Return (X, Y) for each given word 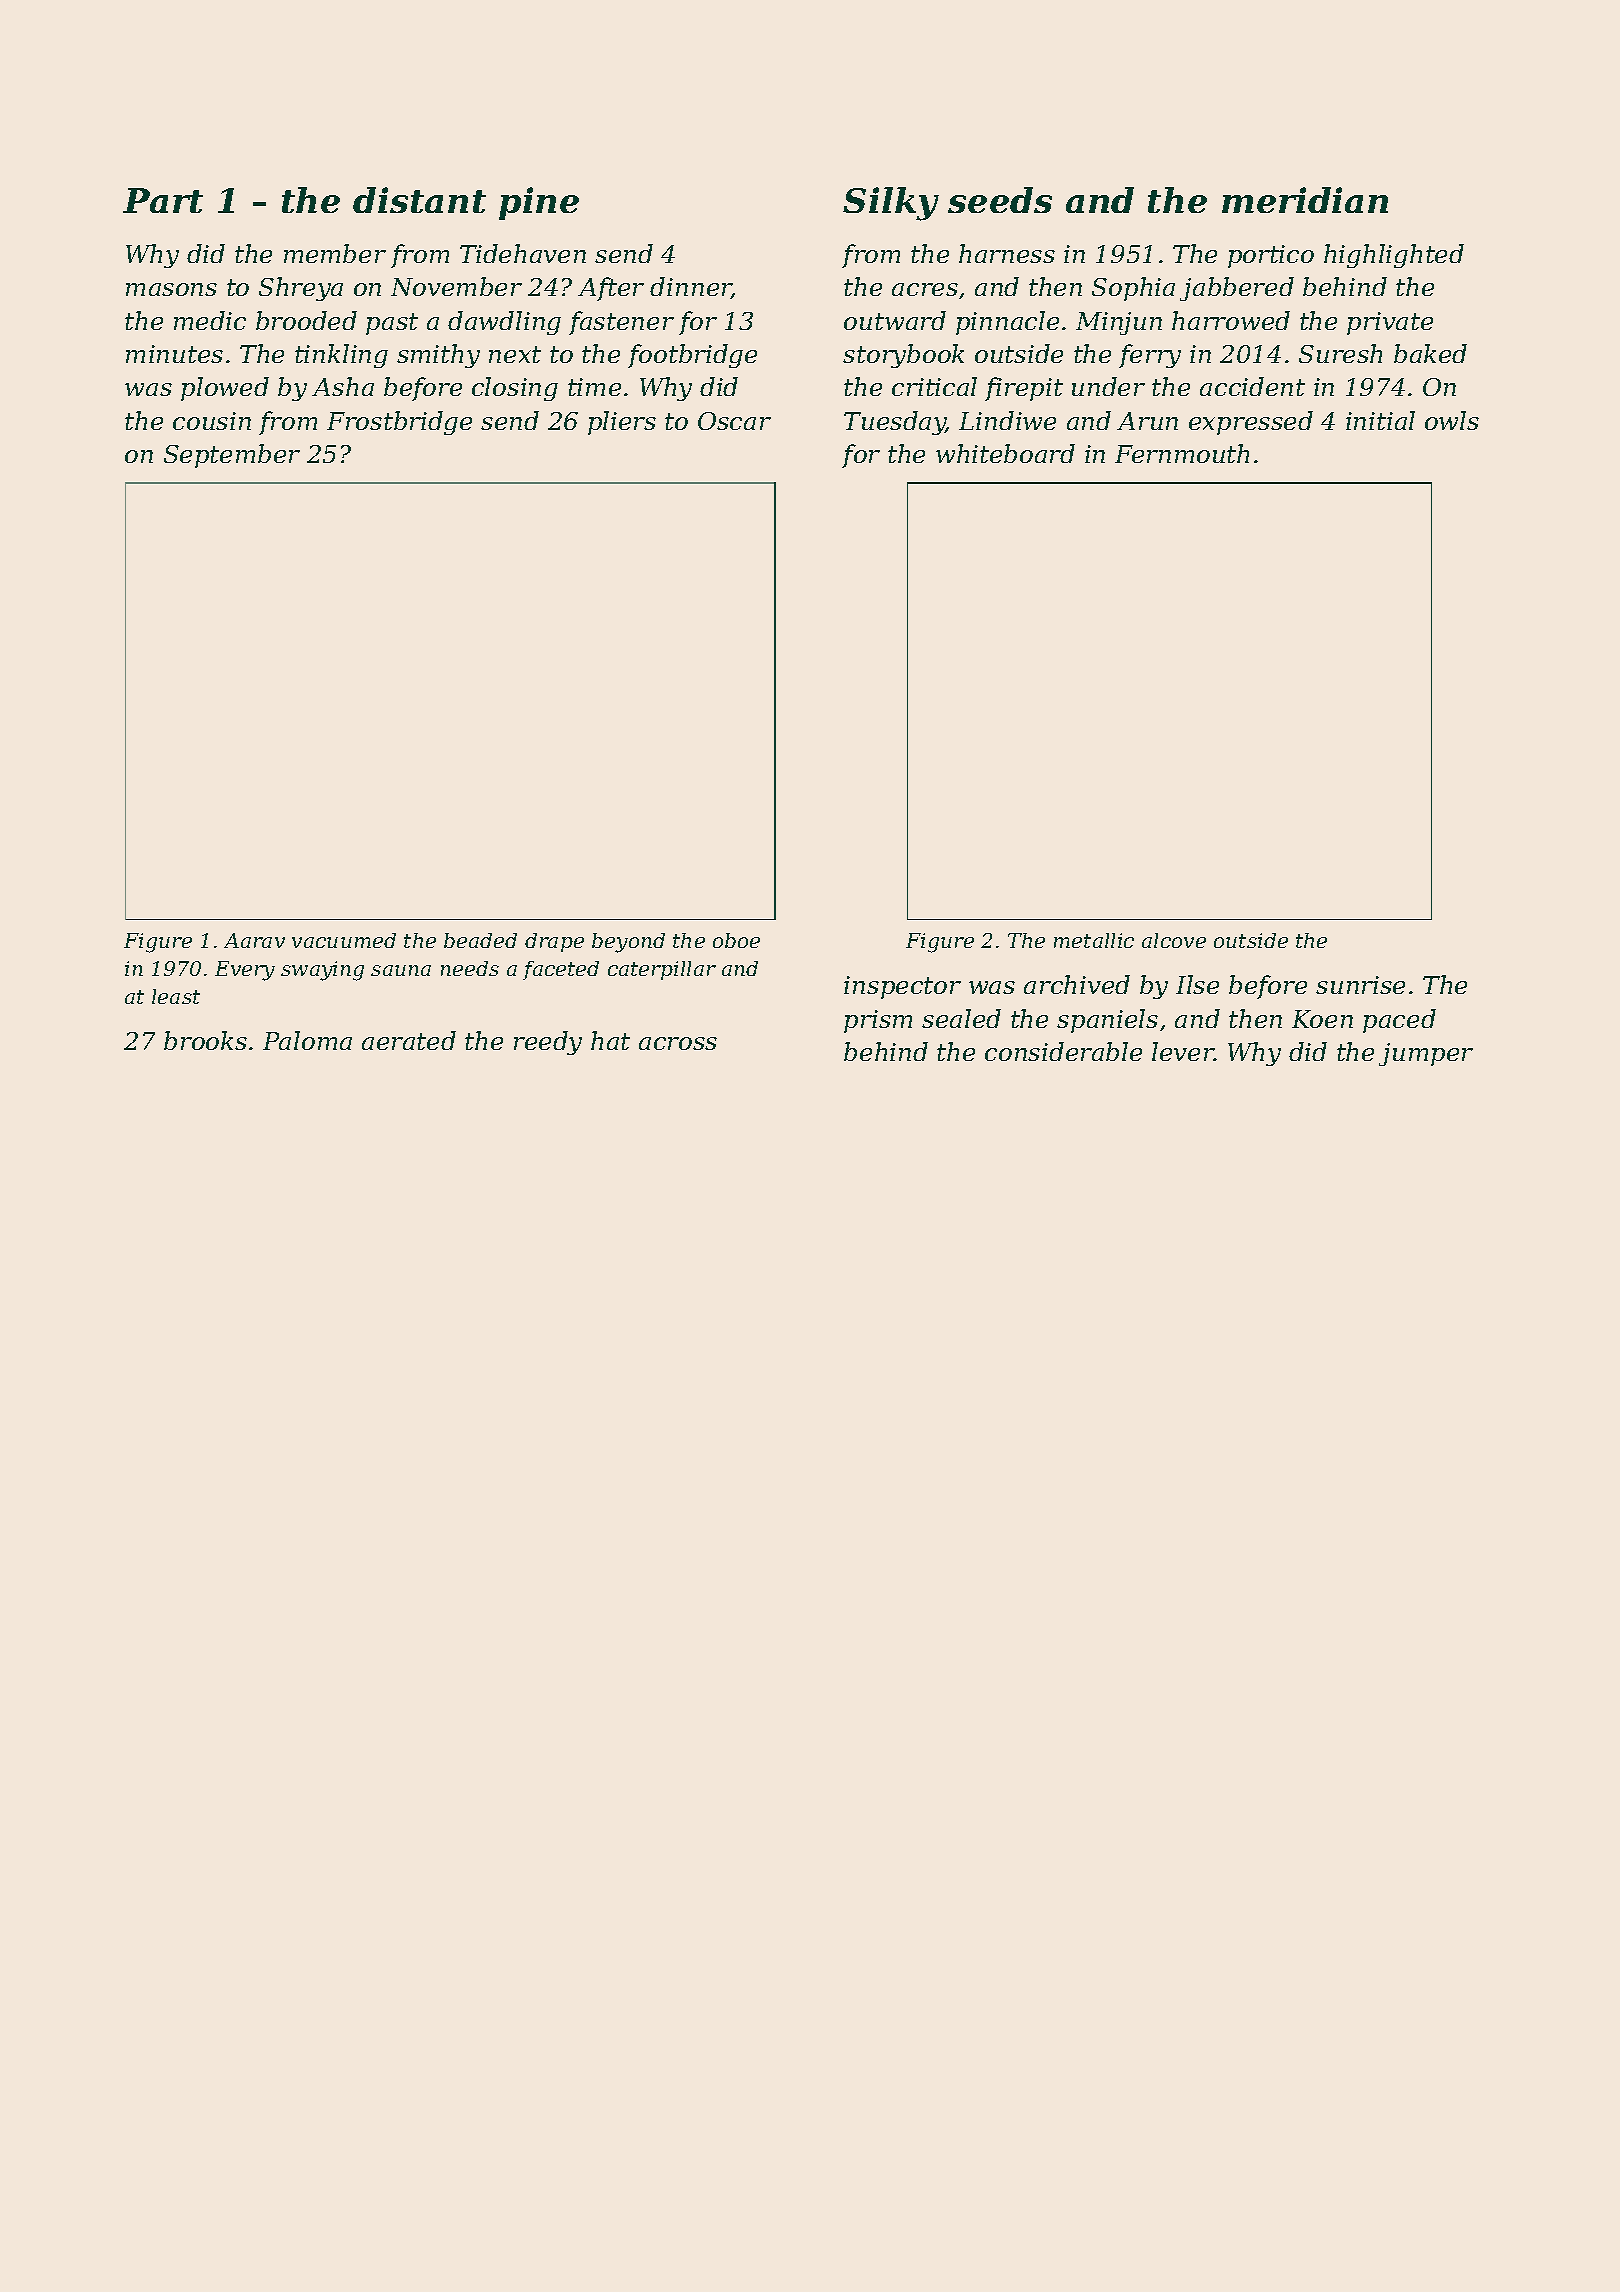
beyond (628, 943)
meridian (1305, 200)
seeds (1000, 200)
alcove (1174, 940)
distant (419, 200)
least (176, 996)
